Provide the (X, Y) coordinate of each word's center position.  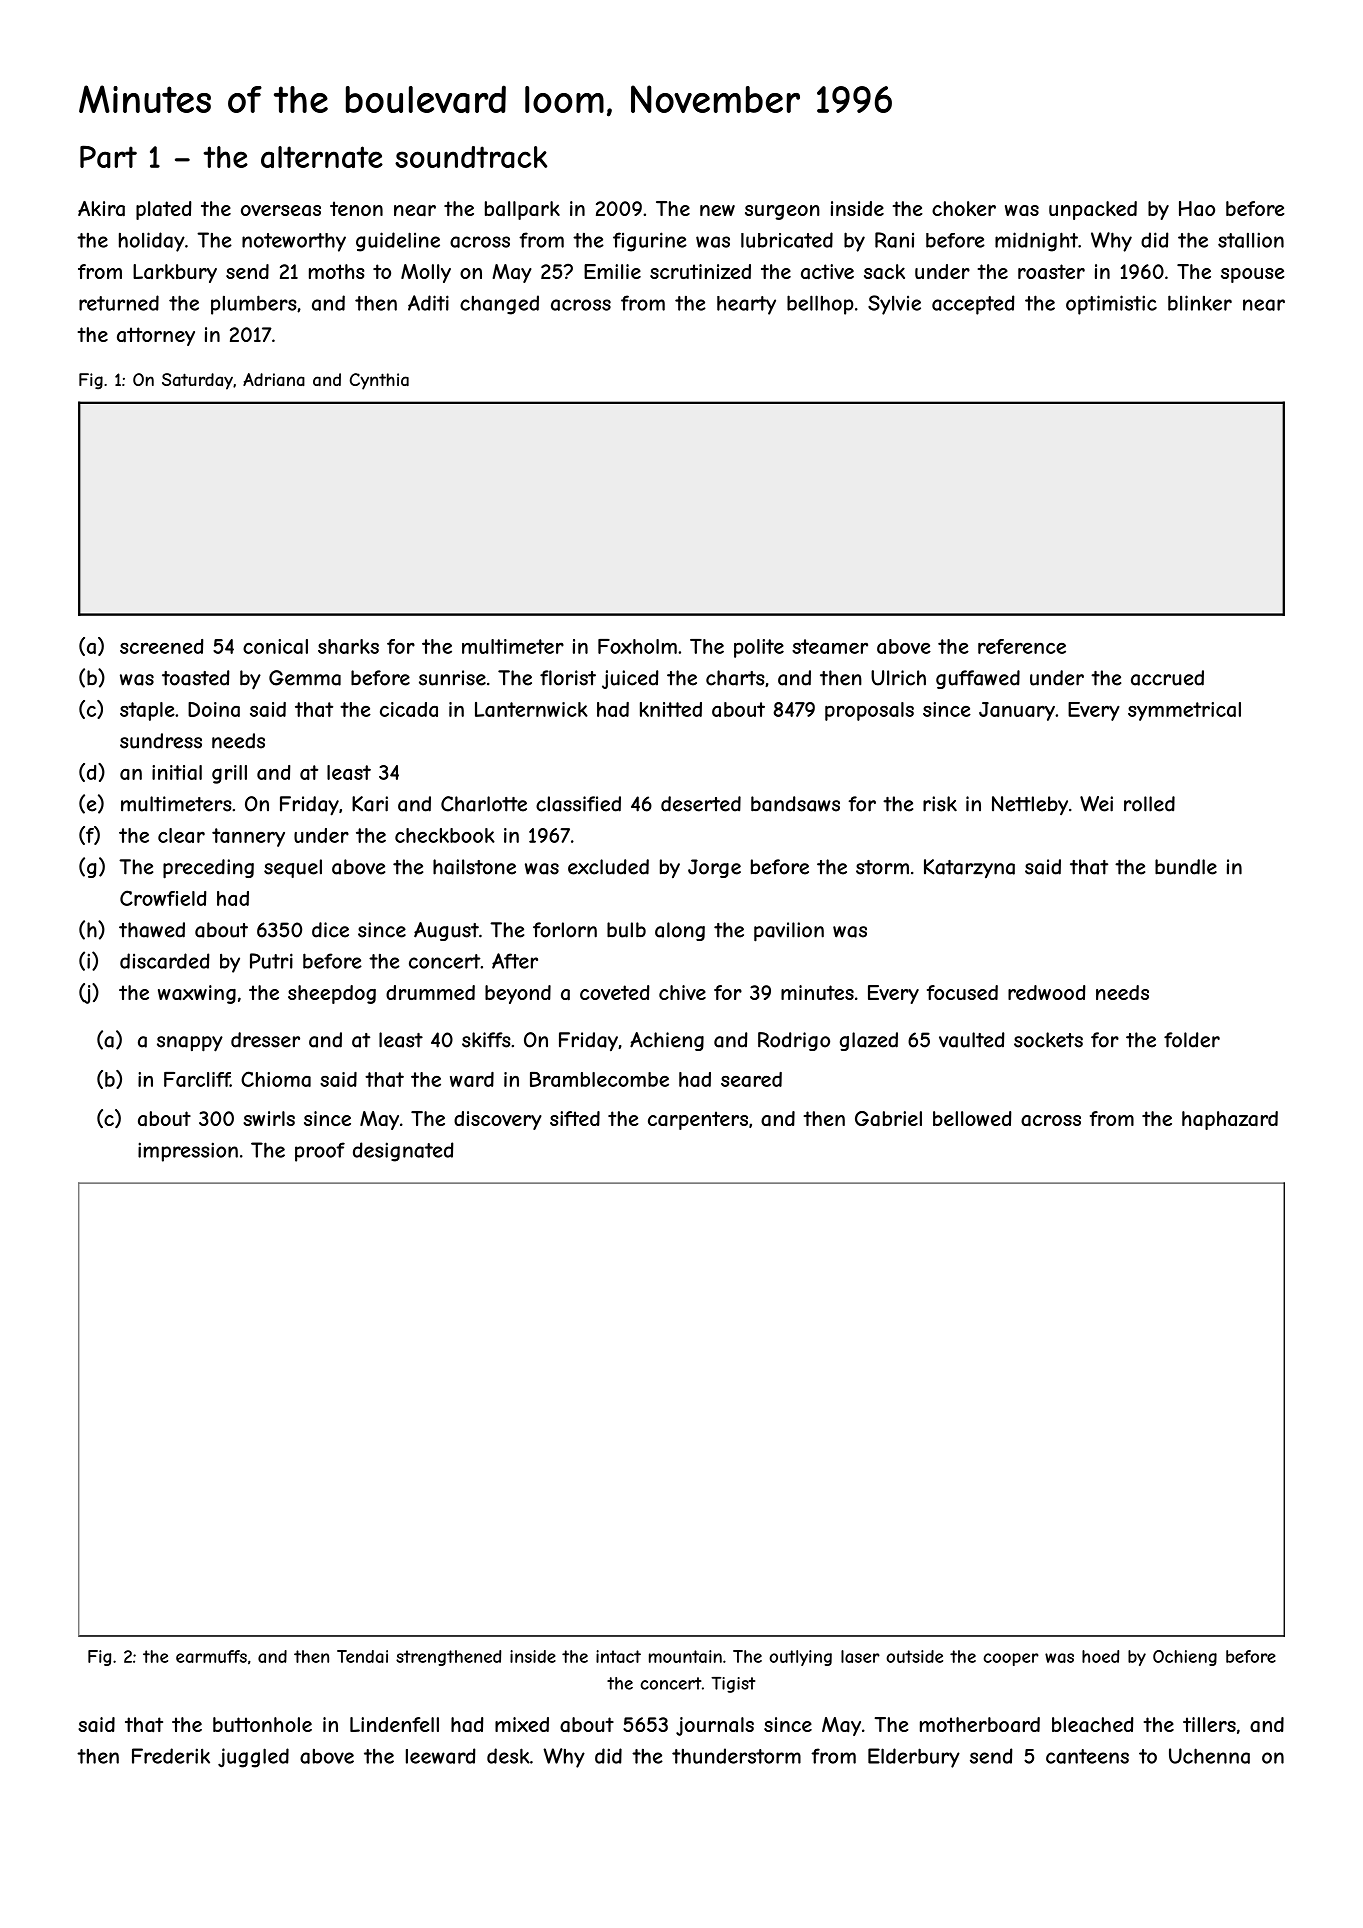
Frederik (171, 1756)
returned (119, 303)
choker (964, 208)
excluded (608, 867)
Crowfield (163, 898)
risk (940, 804)
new (717, 210)
